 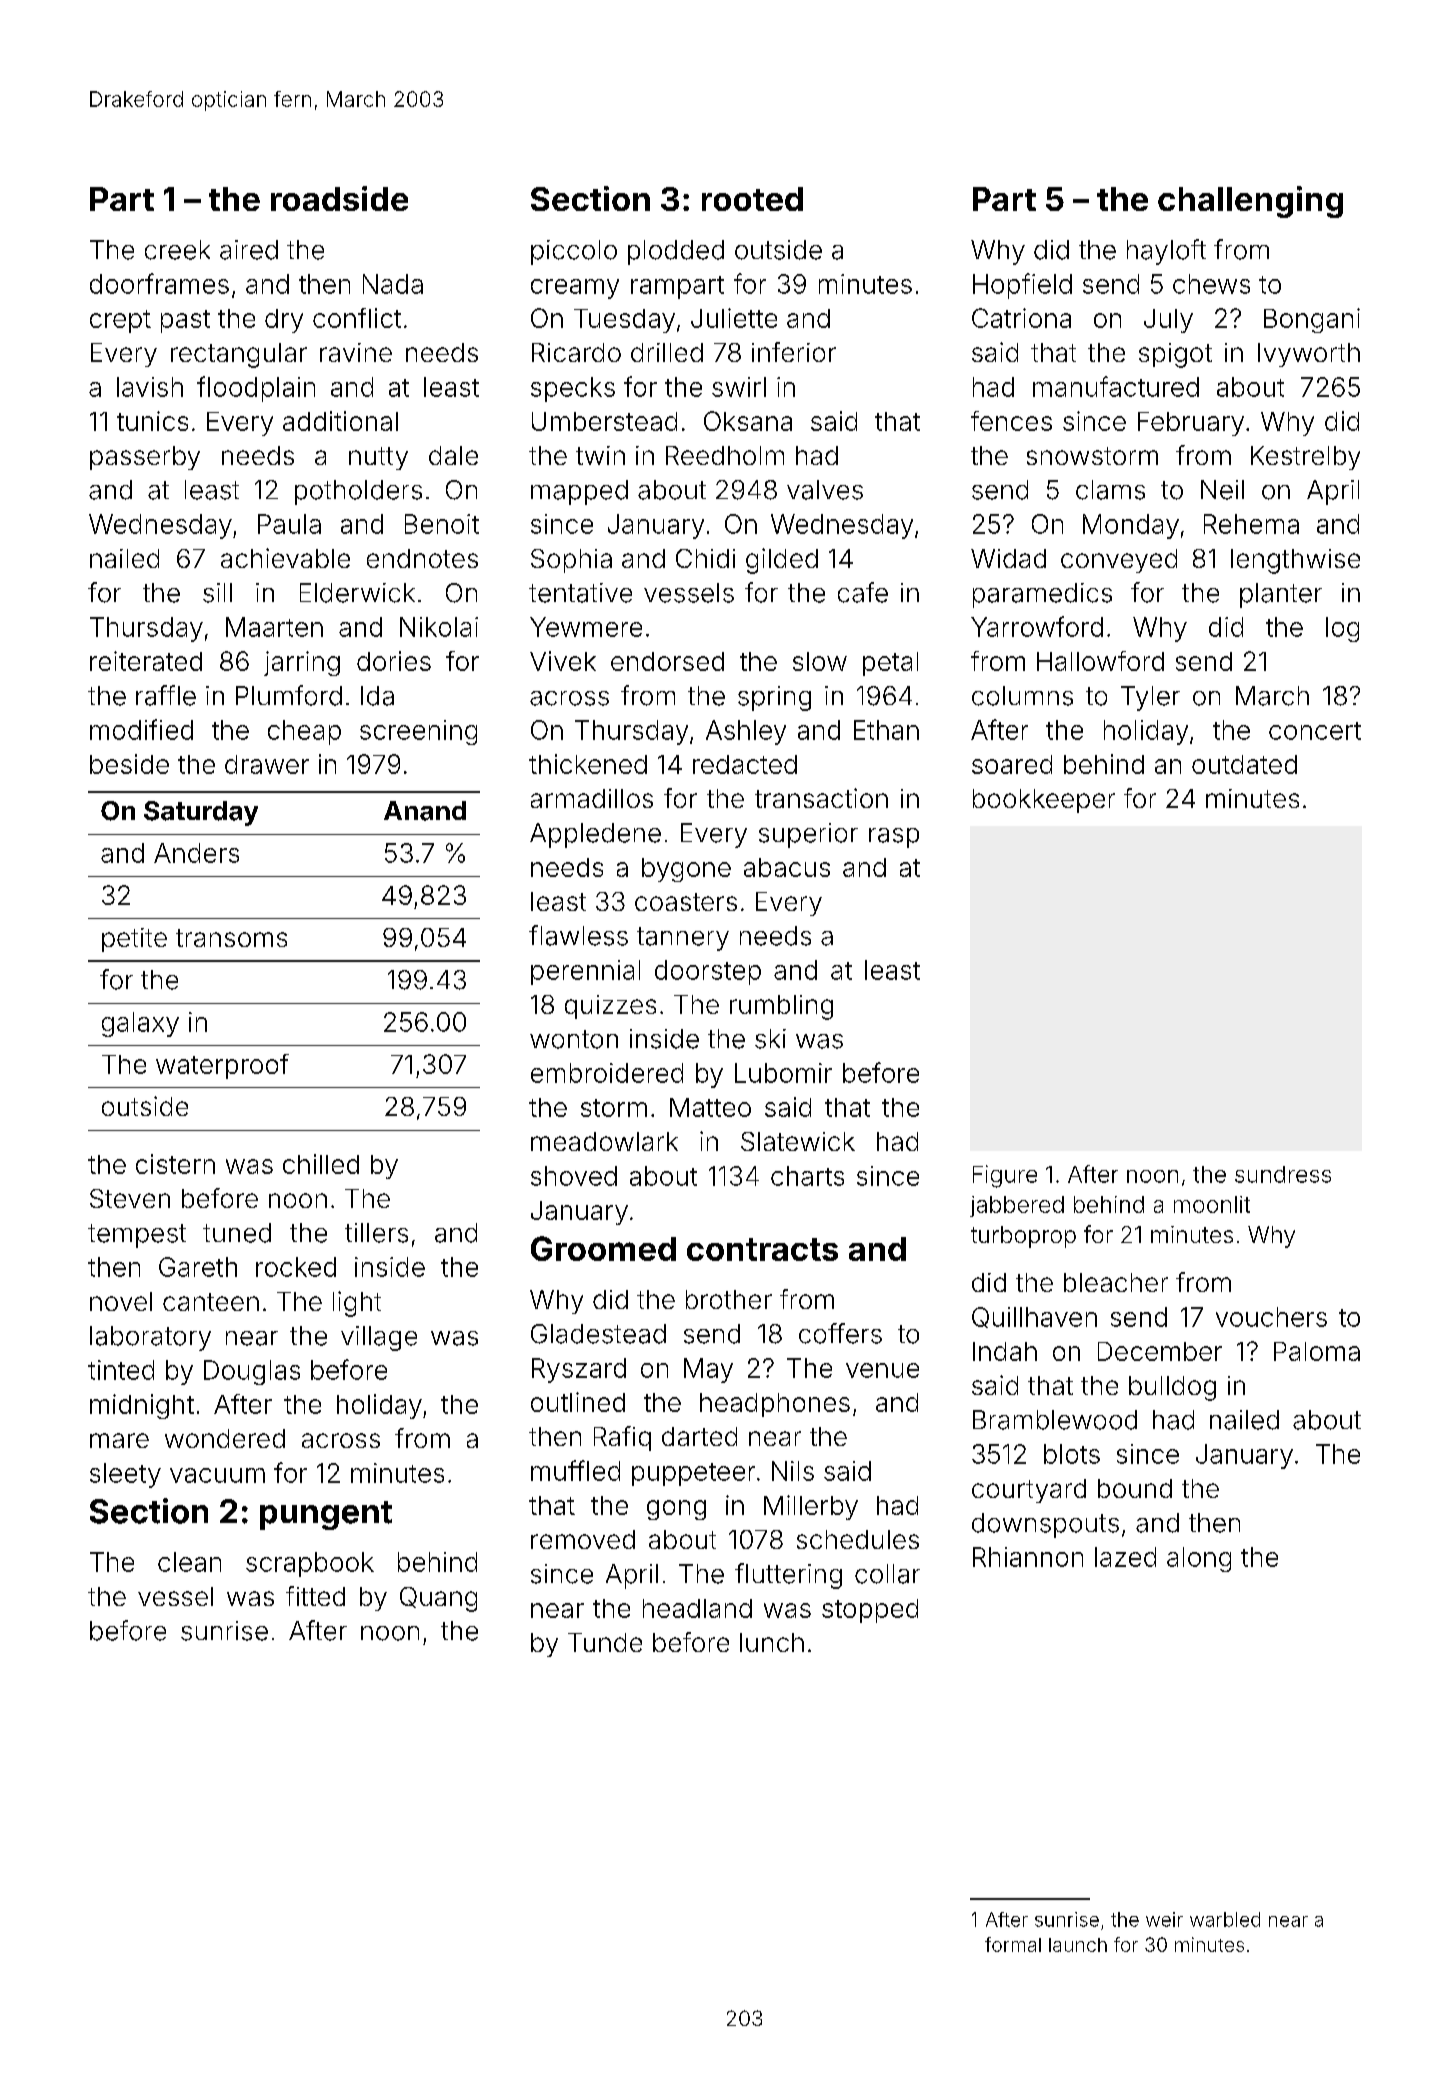 What do you see at coordinates (1022, 696) in the screenshot?
I see `columns` at bounding box center [1022, 696].
